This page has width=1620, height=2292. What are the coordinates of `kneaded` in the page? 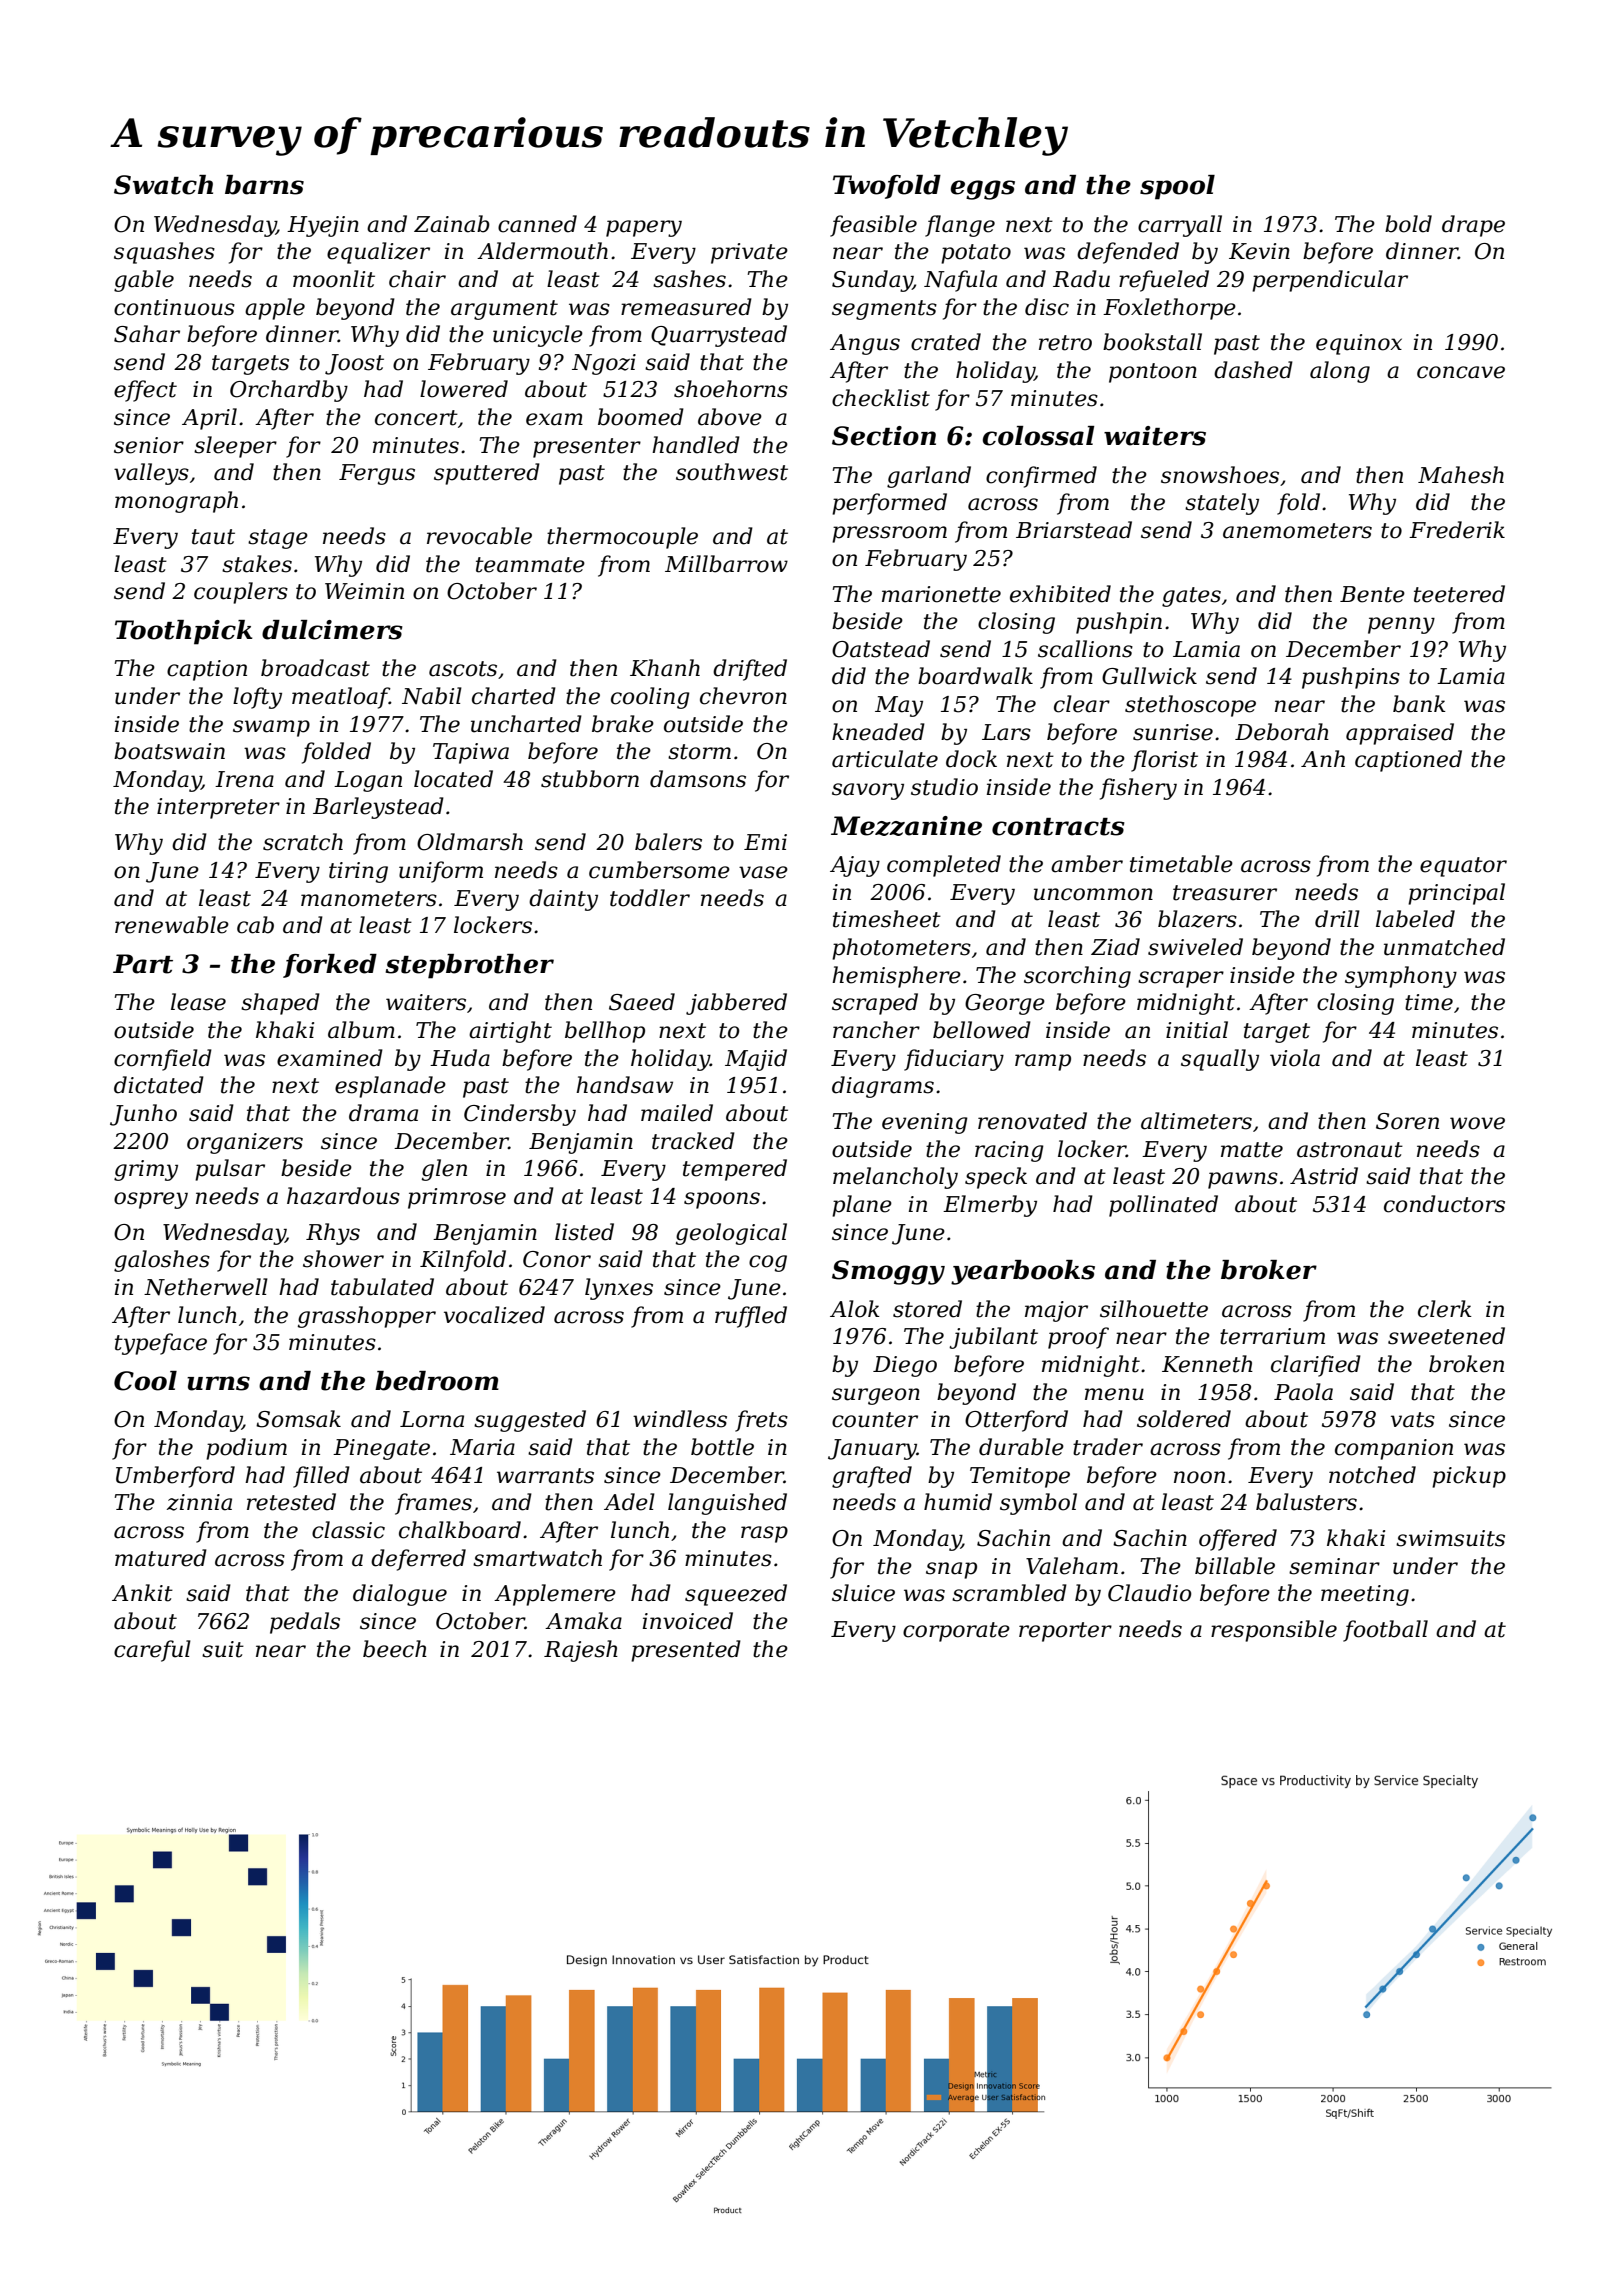 It's located at (878, 732).
